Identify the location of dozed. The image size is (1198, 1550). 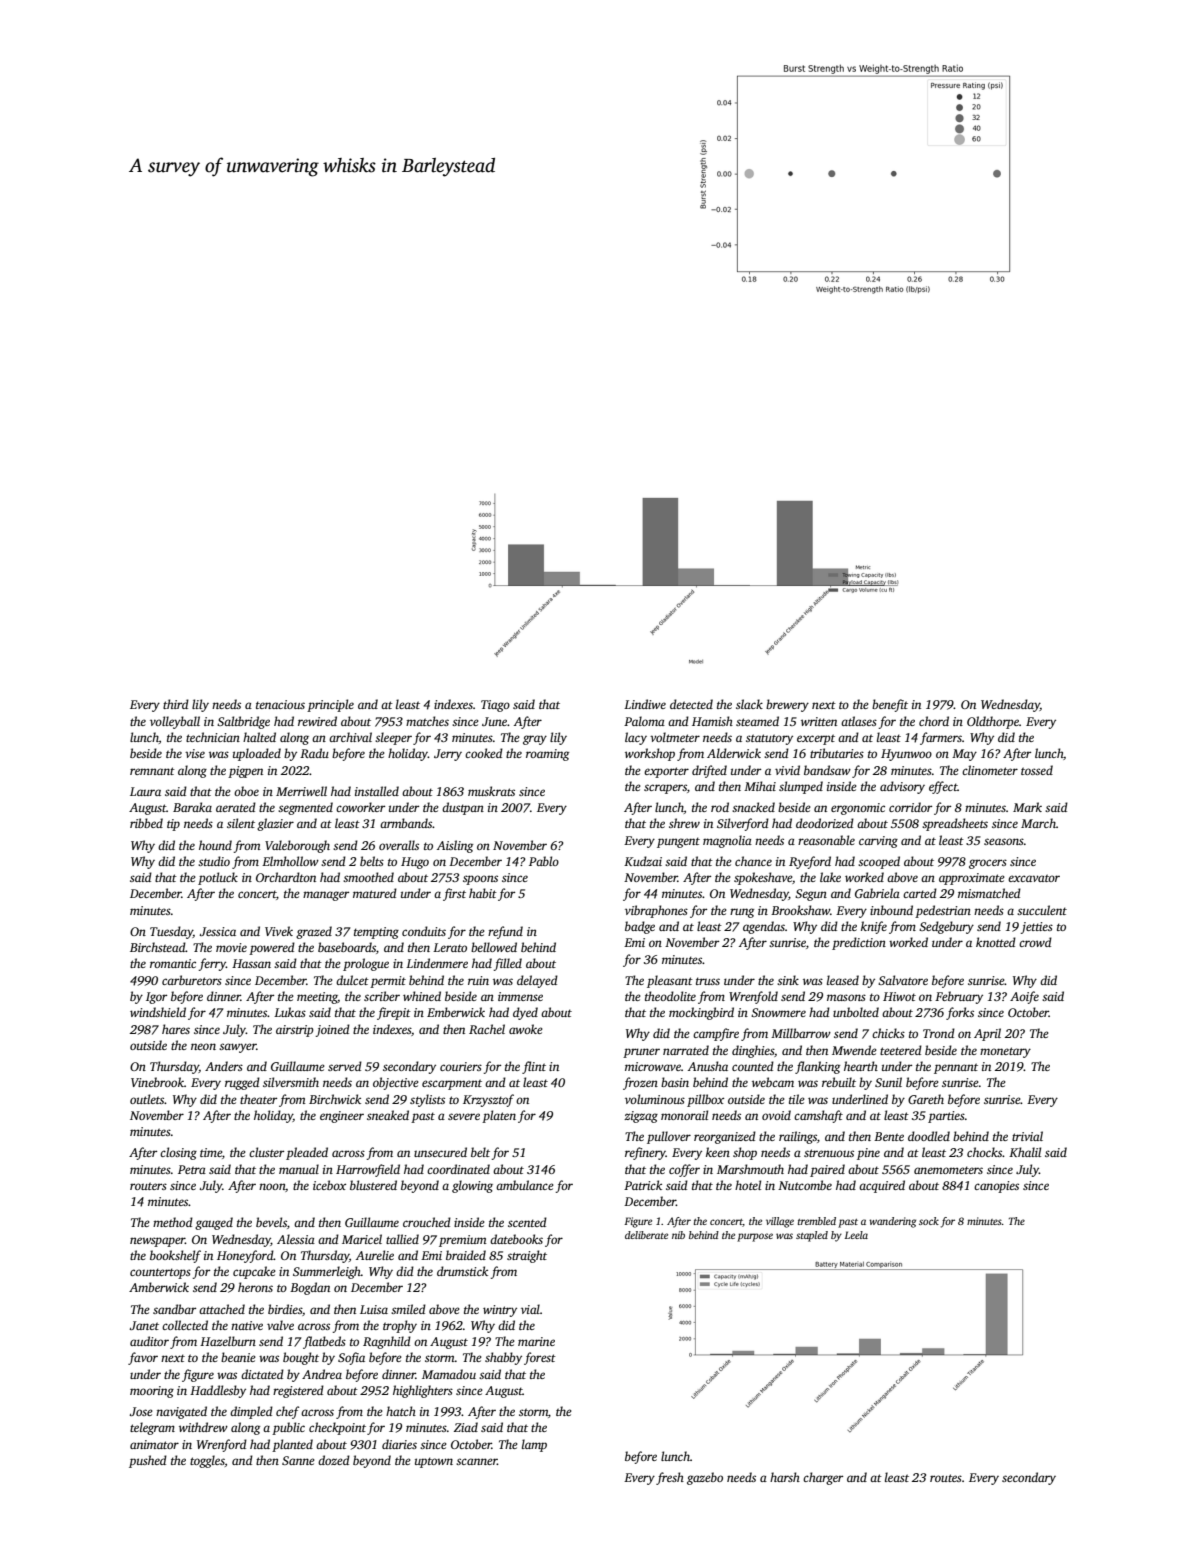
(334, 1460).
